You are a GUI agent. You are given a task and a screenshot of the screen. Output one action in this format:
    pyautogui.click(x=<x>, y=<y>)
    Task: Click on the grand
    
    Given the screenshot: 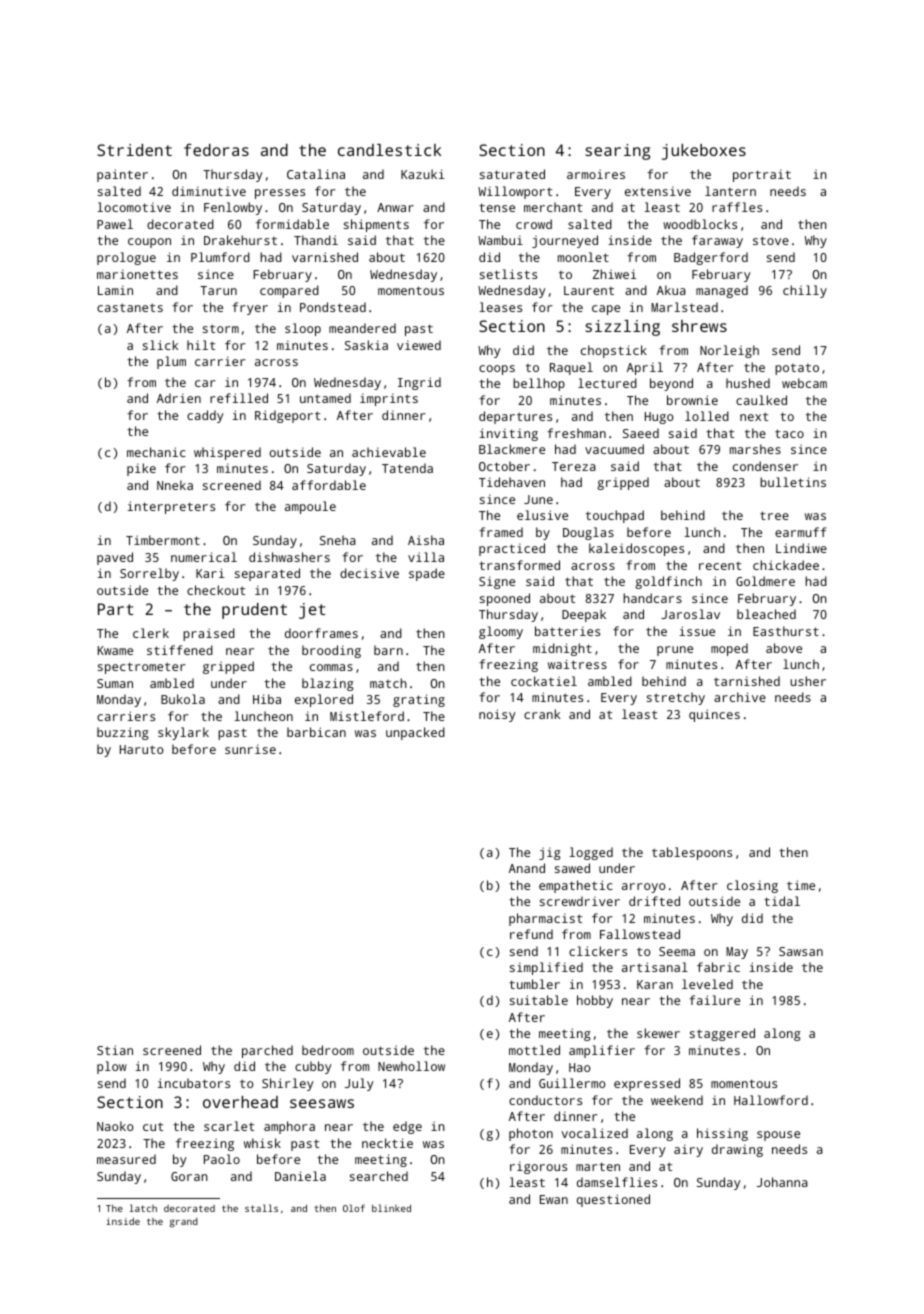 What is the action you would take?
    pyautogui.click(x=184, y=1223)
